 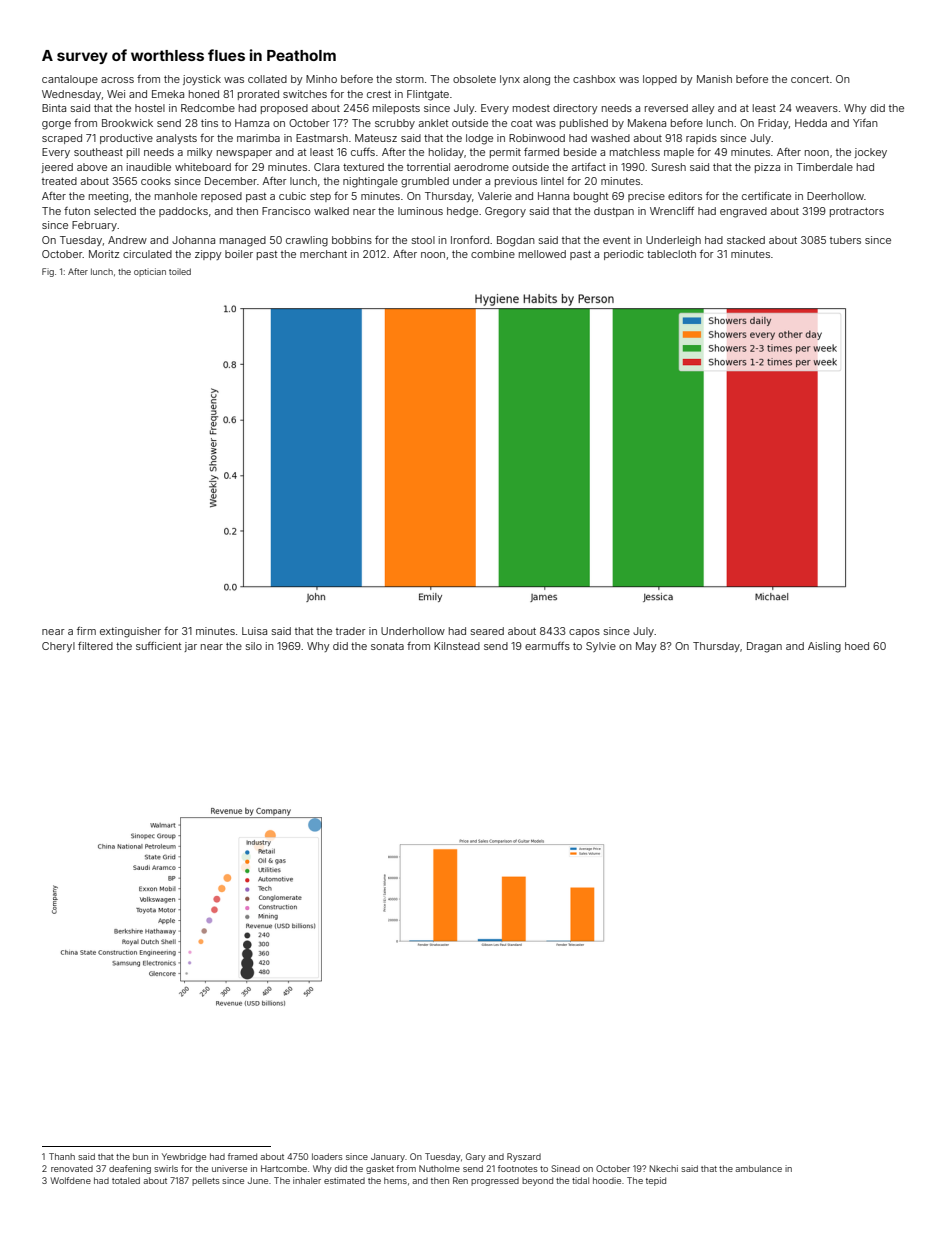 I want to click on Sylvie, so click(x=601, y=647).
